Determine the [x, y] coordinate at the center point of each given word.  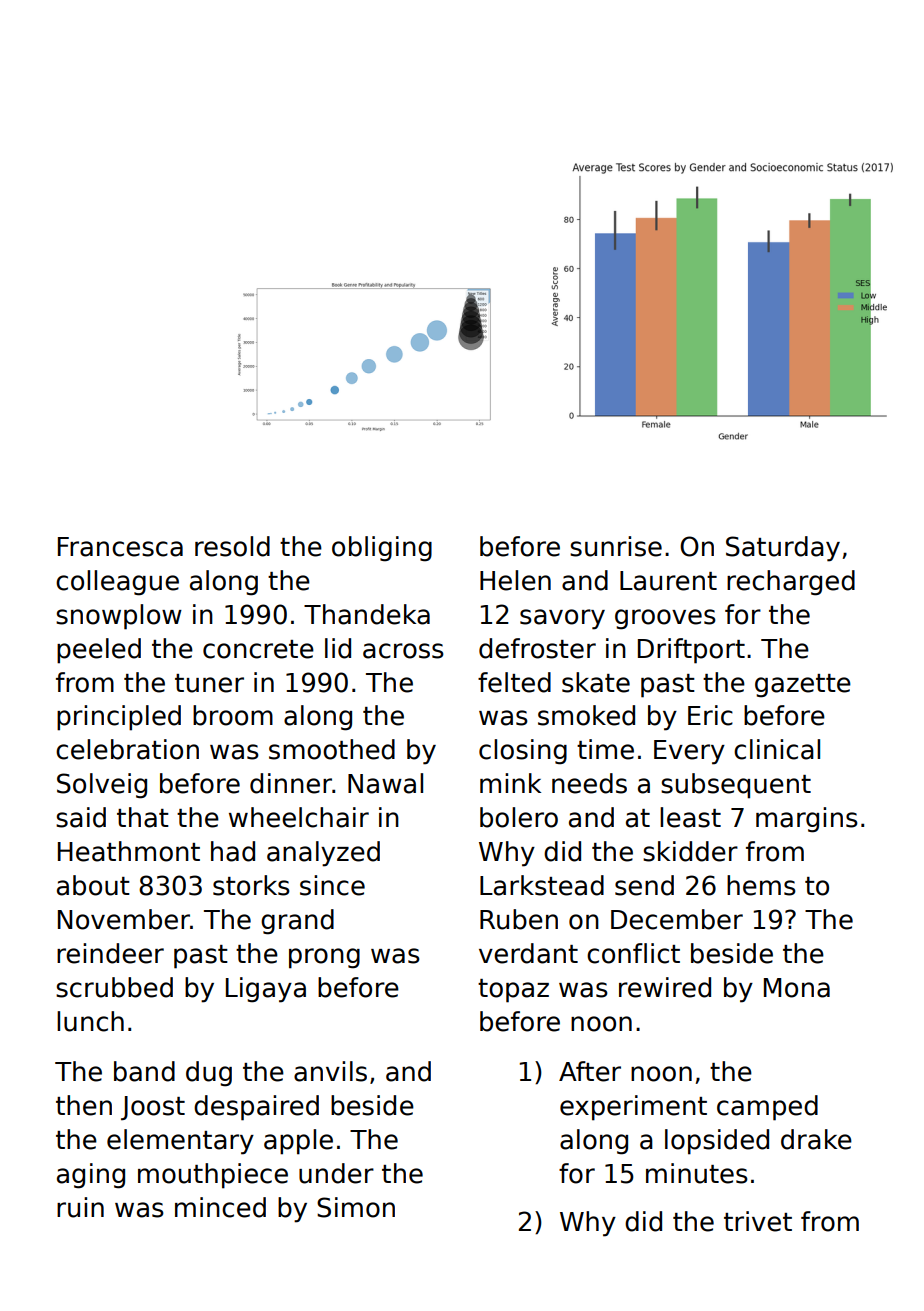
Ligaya [266, 990]
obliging [382, 549]
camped [767, 1108]
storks [251, 885]
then [84, 1105]
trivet [758, 1221]
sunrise [616, 546]
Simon [356, 1207]
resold [232, 546]
